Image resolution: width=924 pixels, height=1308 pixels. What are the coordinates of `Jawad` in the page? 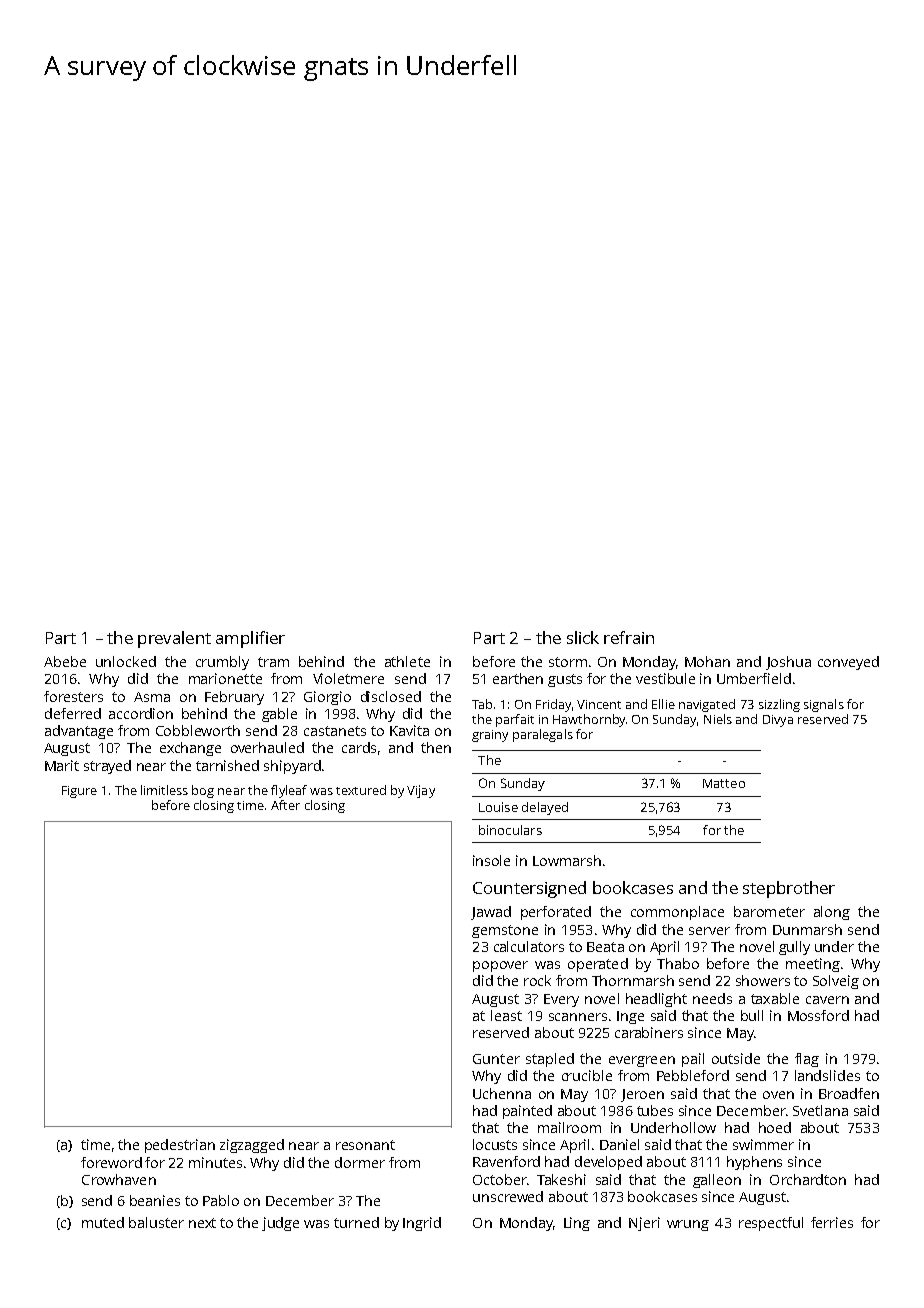 It's located at (491, 913).
